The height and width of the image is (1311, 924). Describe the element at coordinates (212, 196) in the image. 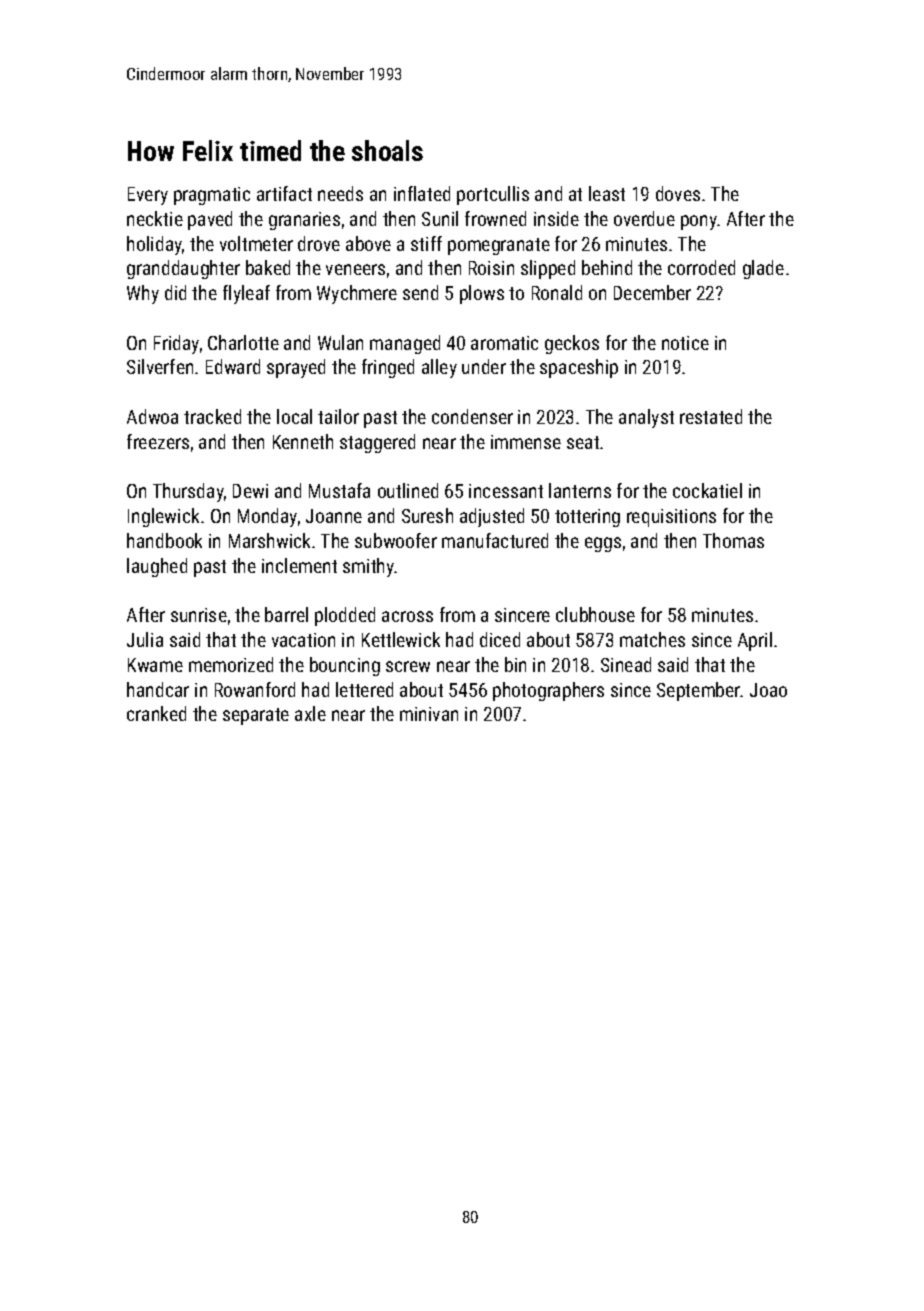

I see `pragmatic` at that location.
